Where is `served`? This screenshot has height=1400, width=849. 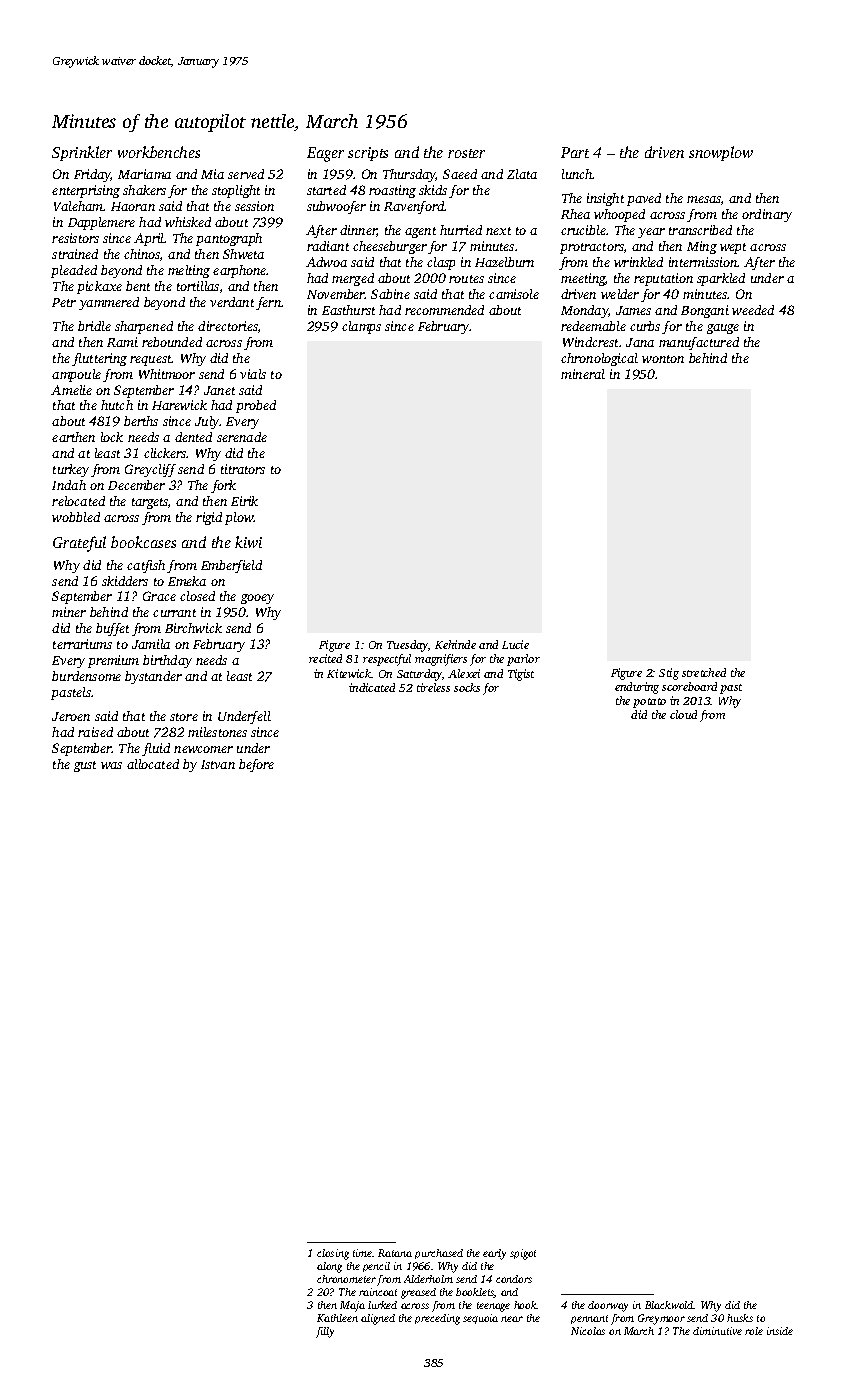
served is located at coordinates (246, 174).
